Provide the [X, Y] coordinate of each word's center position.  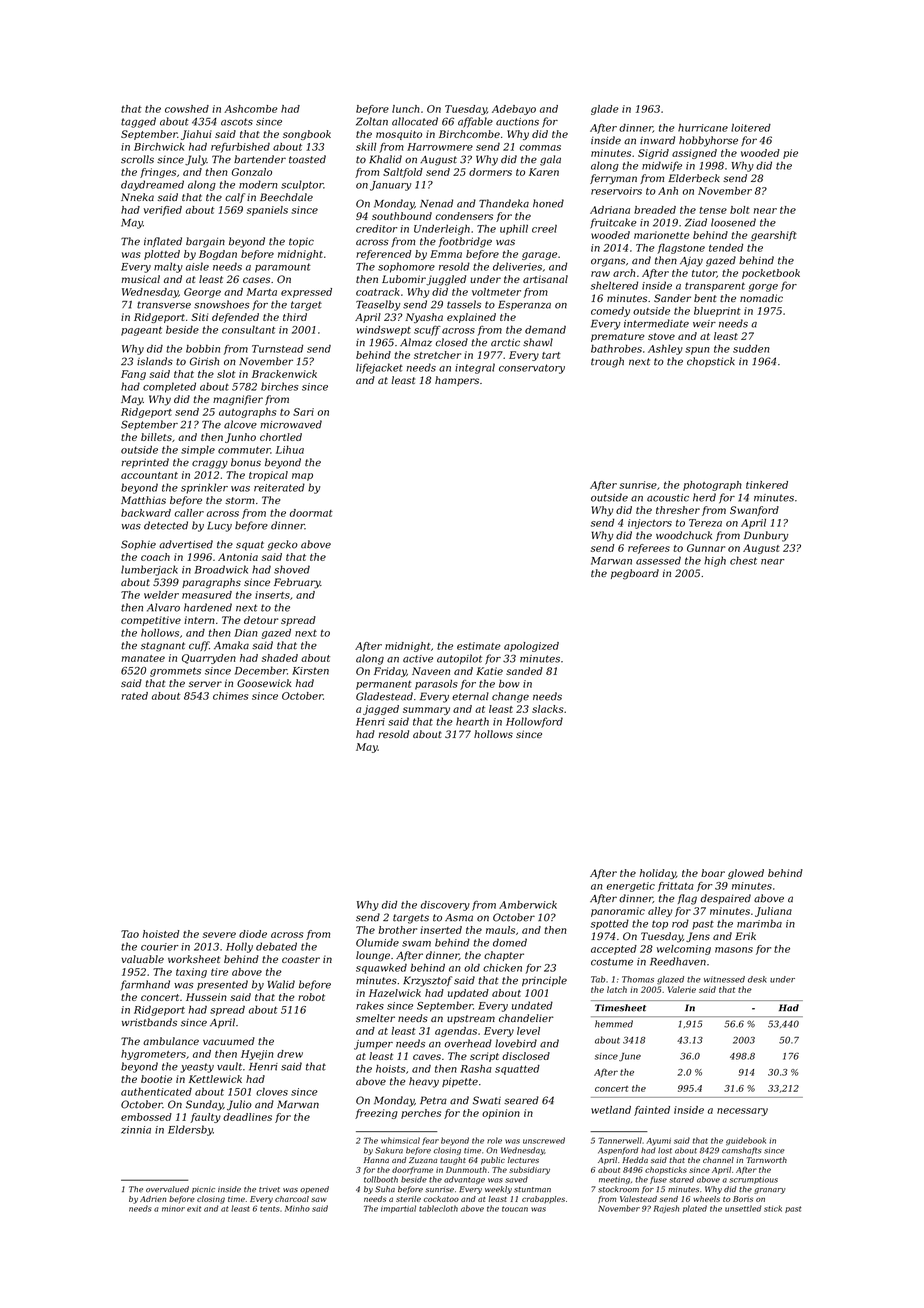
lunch [406, 109]
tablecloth [438, 1208]
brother [398, 930]
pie [790, 154]
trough [607, 362]
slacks [548, 709]
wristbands [149, 1022]
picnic [203, 1190]
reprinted [145, 463]
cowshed [187, 109]
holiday [658, 874]
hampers [457, 381]
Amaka [231, 645]
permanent [384, 685]
